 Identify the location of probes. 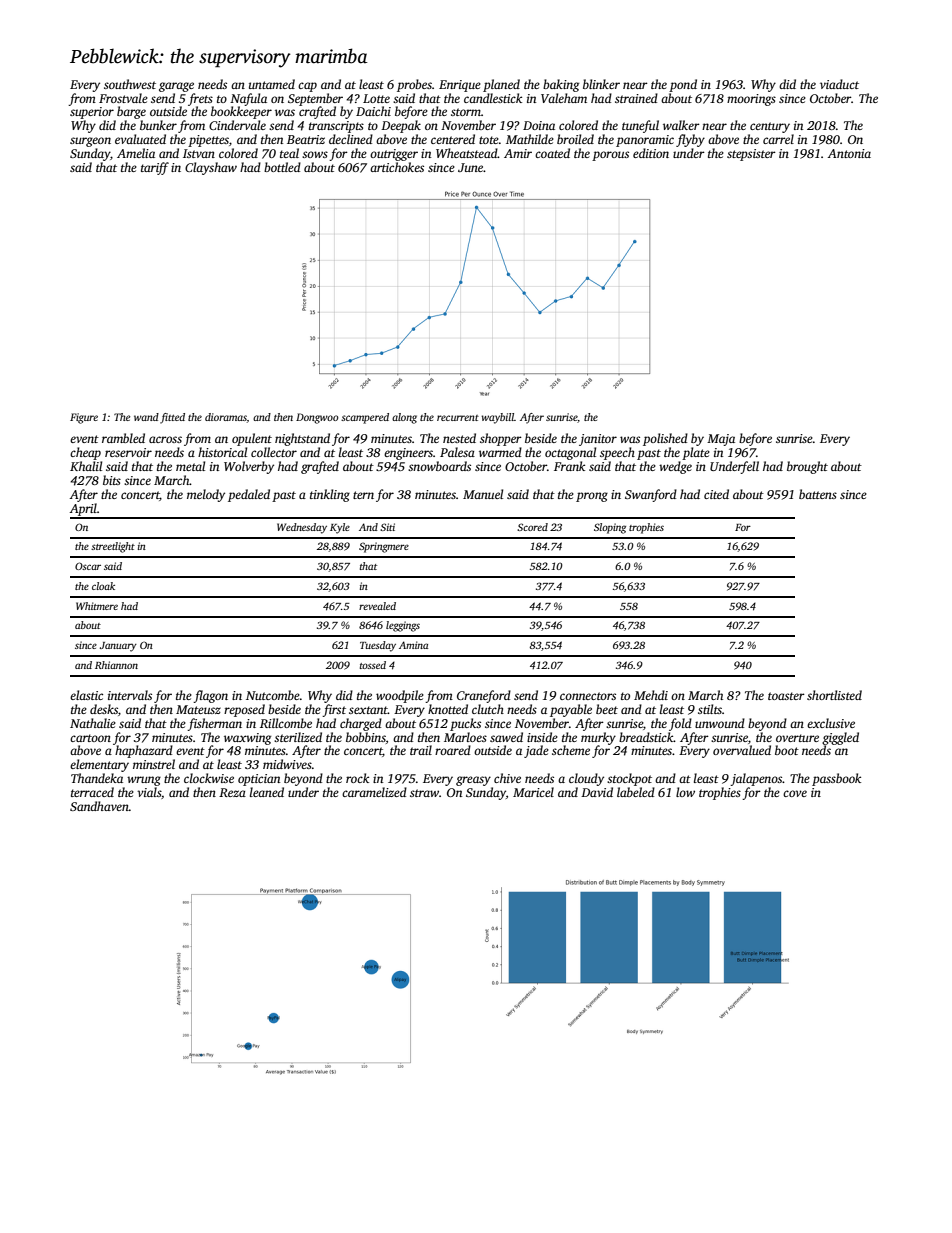
(414, 85).
